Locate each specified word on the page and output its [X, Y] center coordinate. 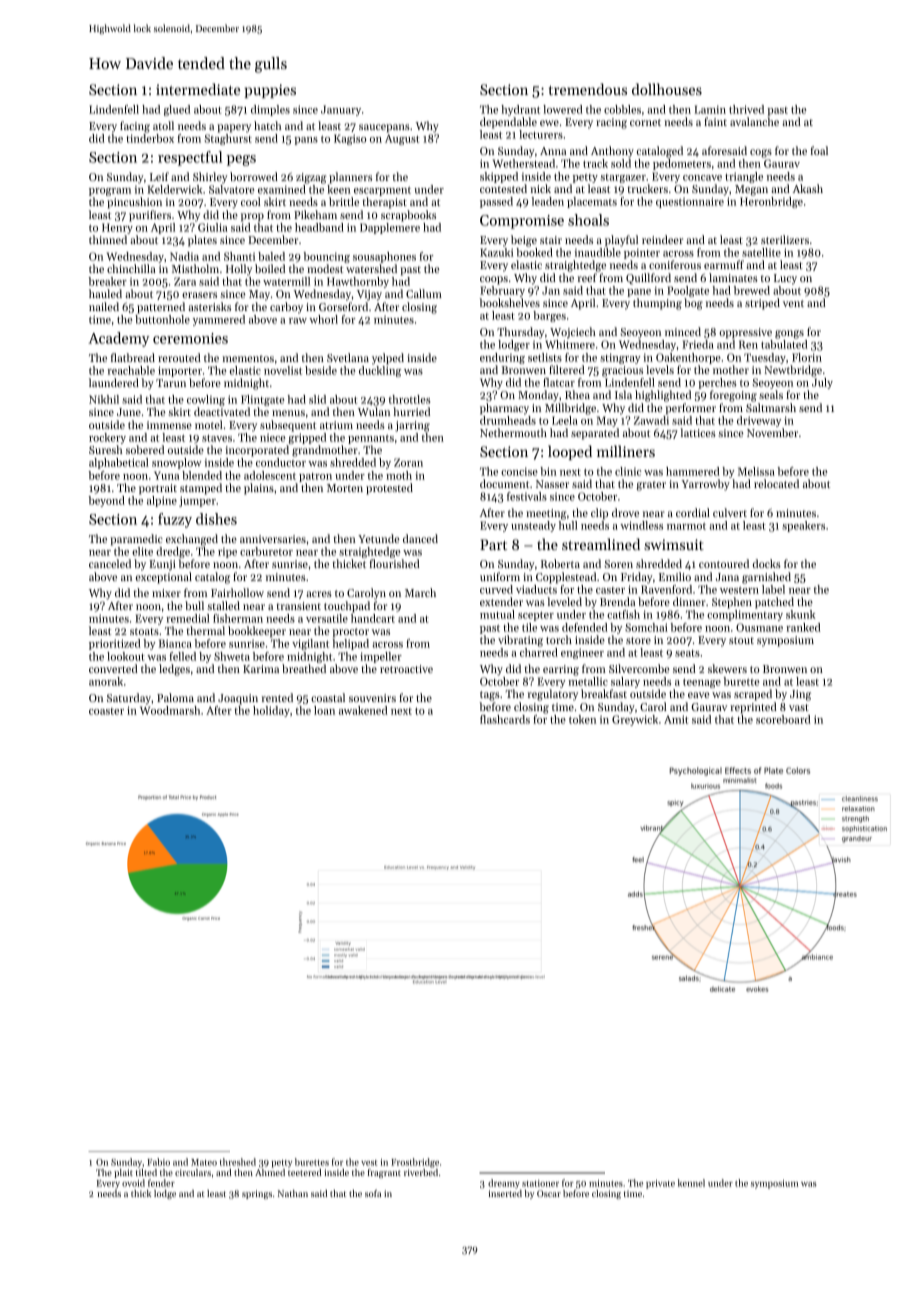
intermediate [198, 89]
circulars [193, 1172]
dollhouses [667, 89]
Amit [676, 719]
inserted [505, 1193]
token [582, 719]
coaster [106, 711]
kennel [691, 1183]
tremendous [588, 89]
